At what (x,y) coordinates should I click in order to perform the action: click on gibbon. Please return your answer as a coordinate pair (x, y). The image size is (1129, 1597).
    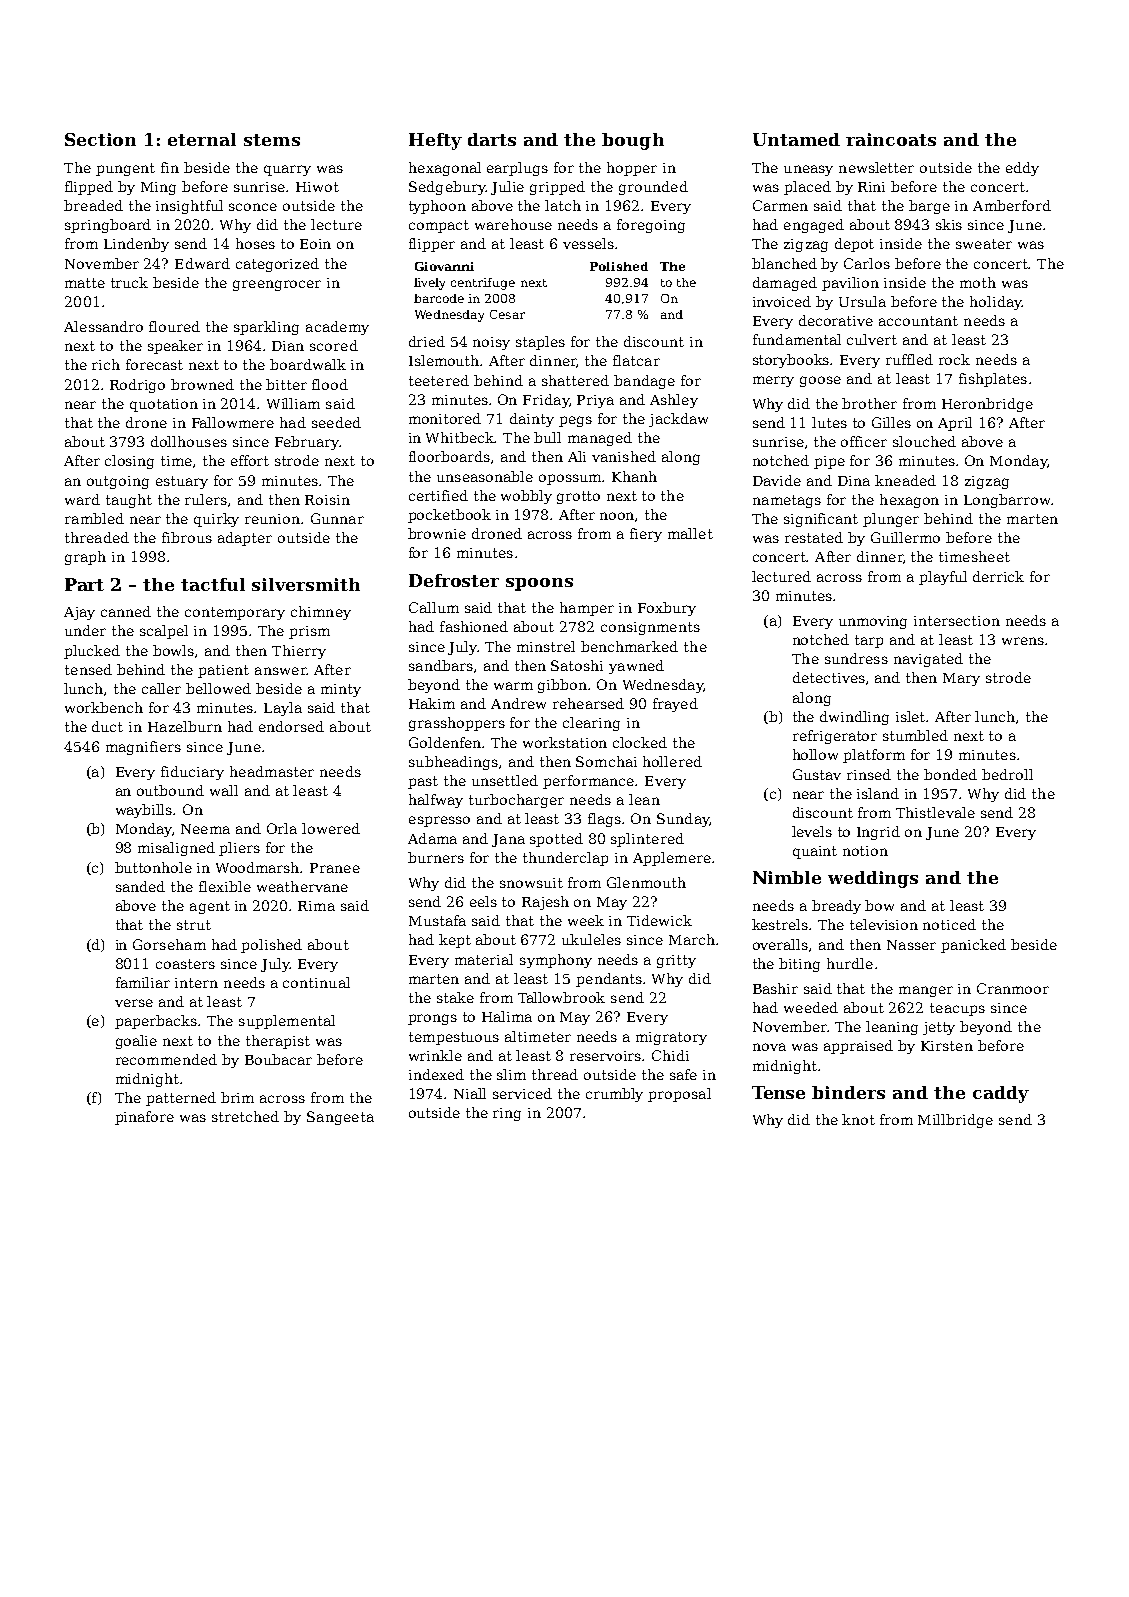
    Looking at the image, I should click on (562, 686).
